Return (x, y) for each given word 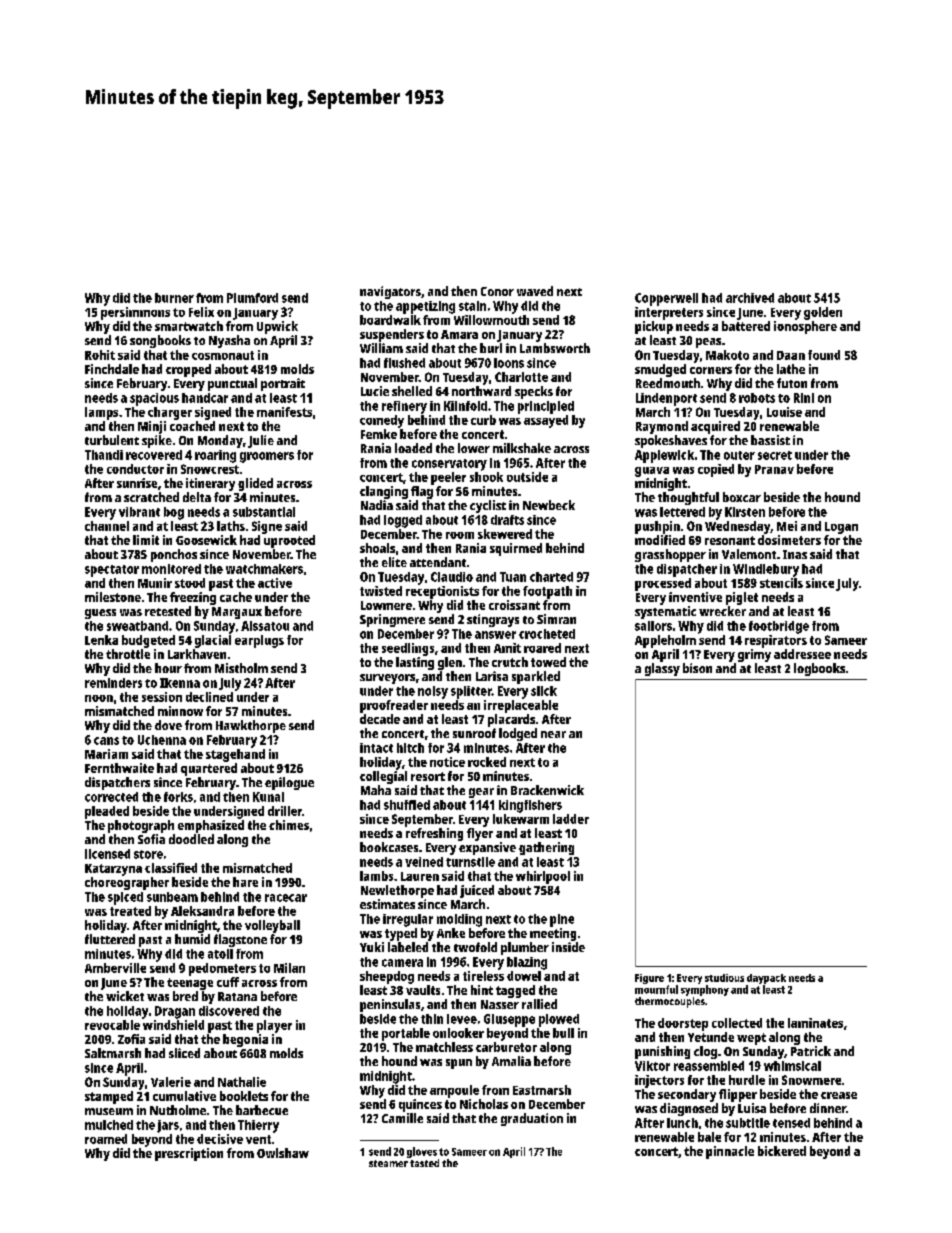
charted (551, 577)
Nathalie (242, 1082)
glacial (213, 641)
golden (823, 313)
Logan (841, 528)
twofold (475, 947)
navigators (390, 292)
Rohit (100, 355)
